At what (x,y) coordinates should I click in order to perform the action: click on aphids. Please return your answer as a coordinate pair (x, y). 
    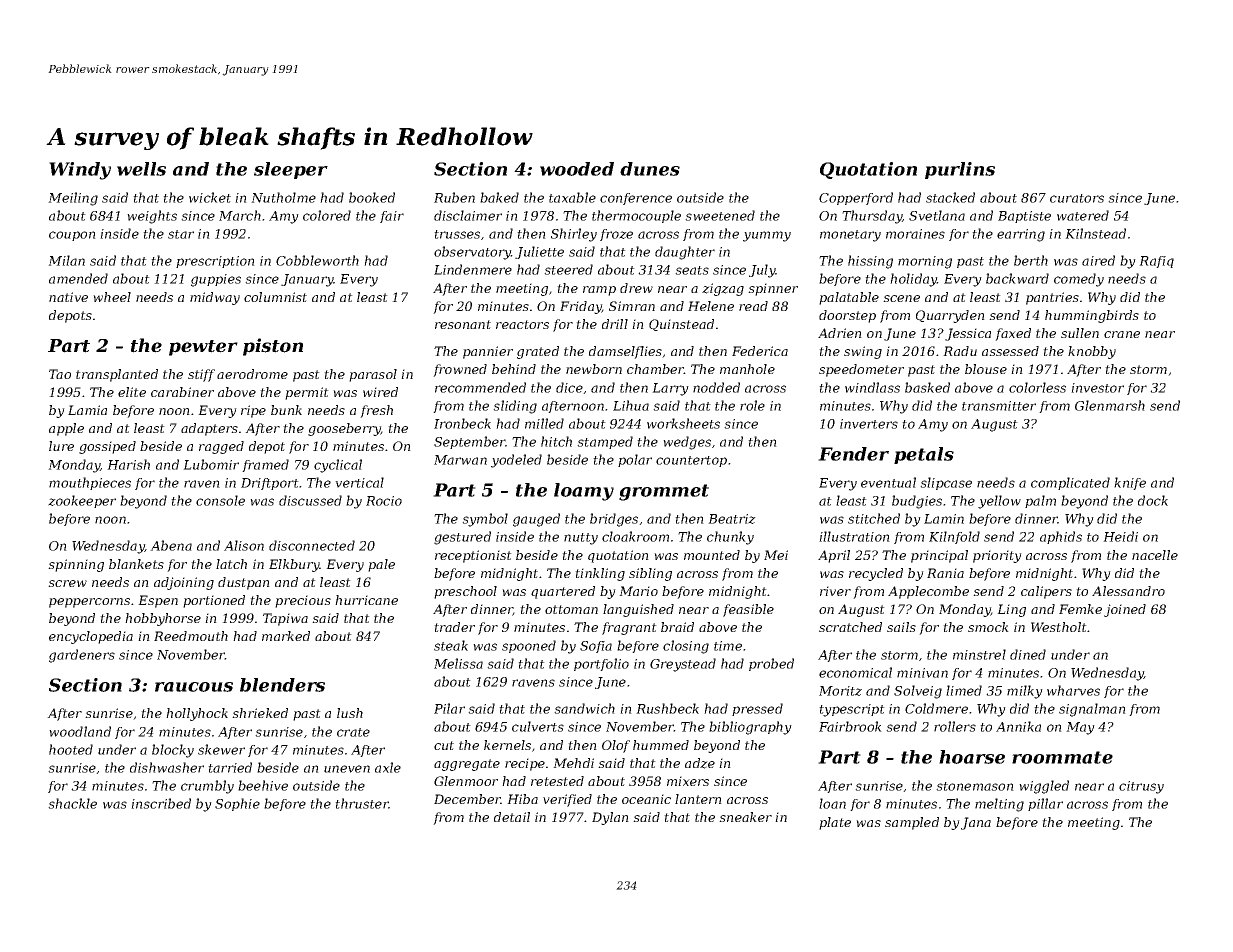
    Looking at the image, I should click on (1061, 537).
